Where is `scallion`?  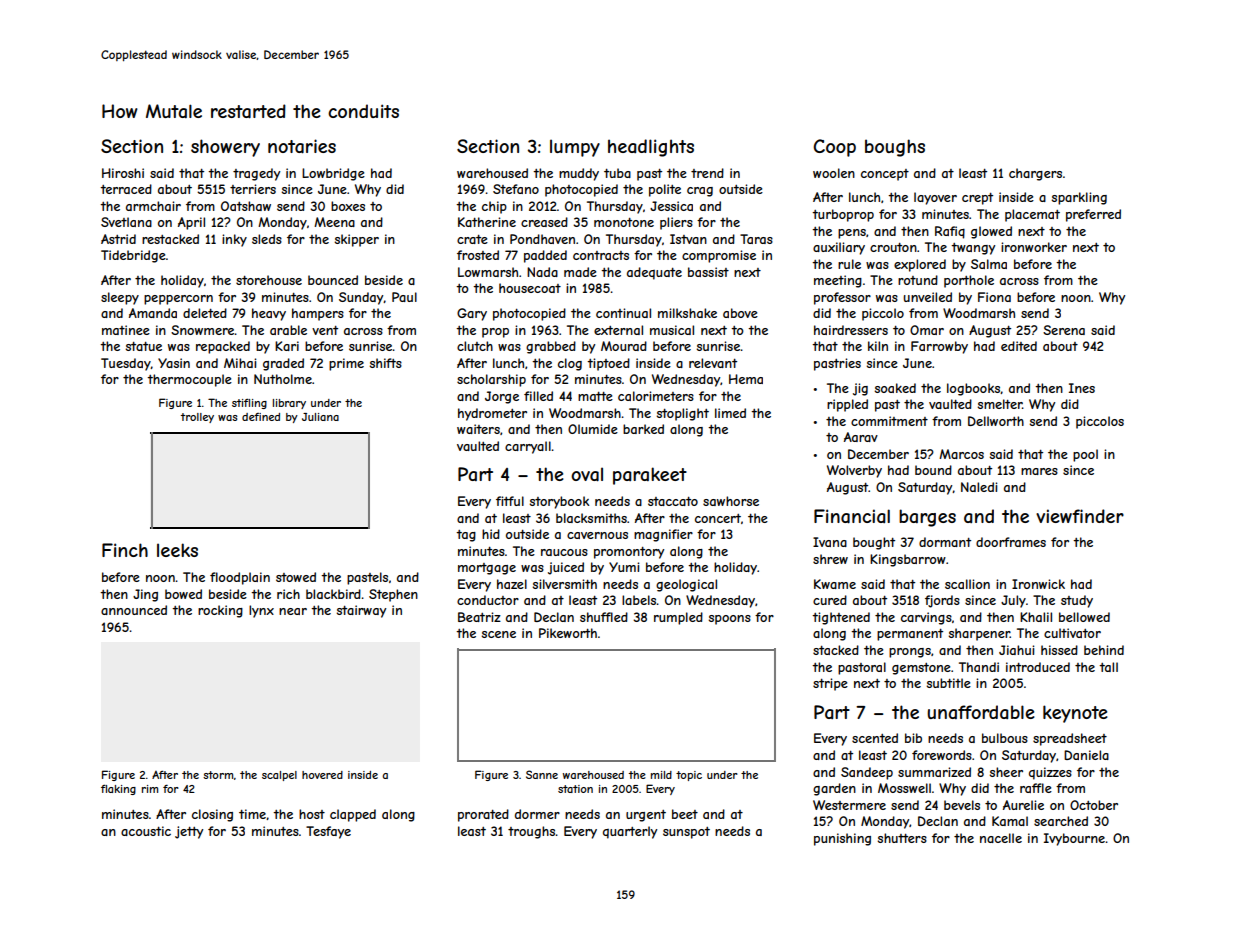 scallion is located at coordinates (967, 584).
